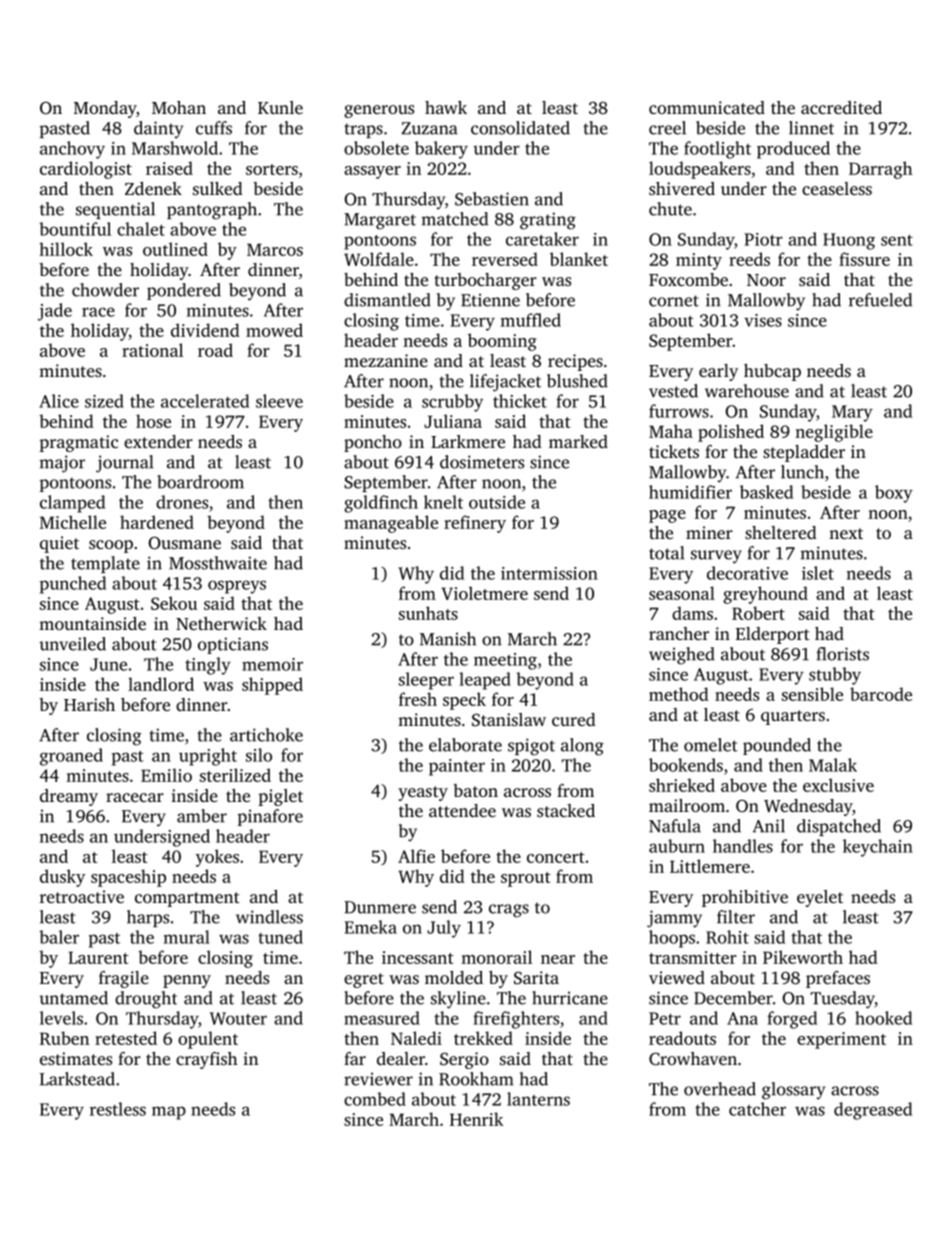  What do you see at coordinates (574, 719) in the screenshot?
I see `cured` at bounding box center [574, 719].
